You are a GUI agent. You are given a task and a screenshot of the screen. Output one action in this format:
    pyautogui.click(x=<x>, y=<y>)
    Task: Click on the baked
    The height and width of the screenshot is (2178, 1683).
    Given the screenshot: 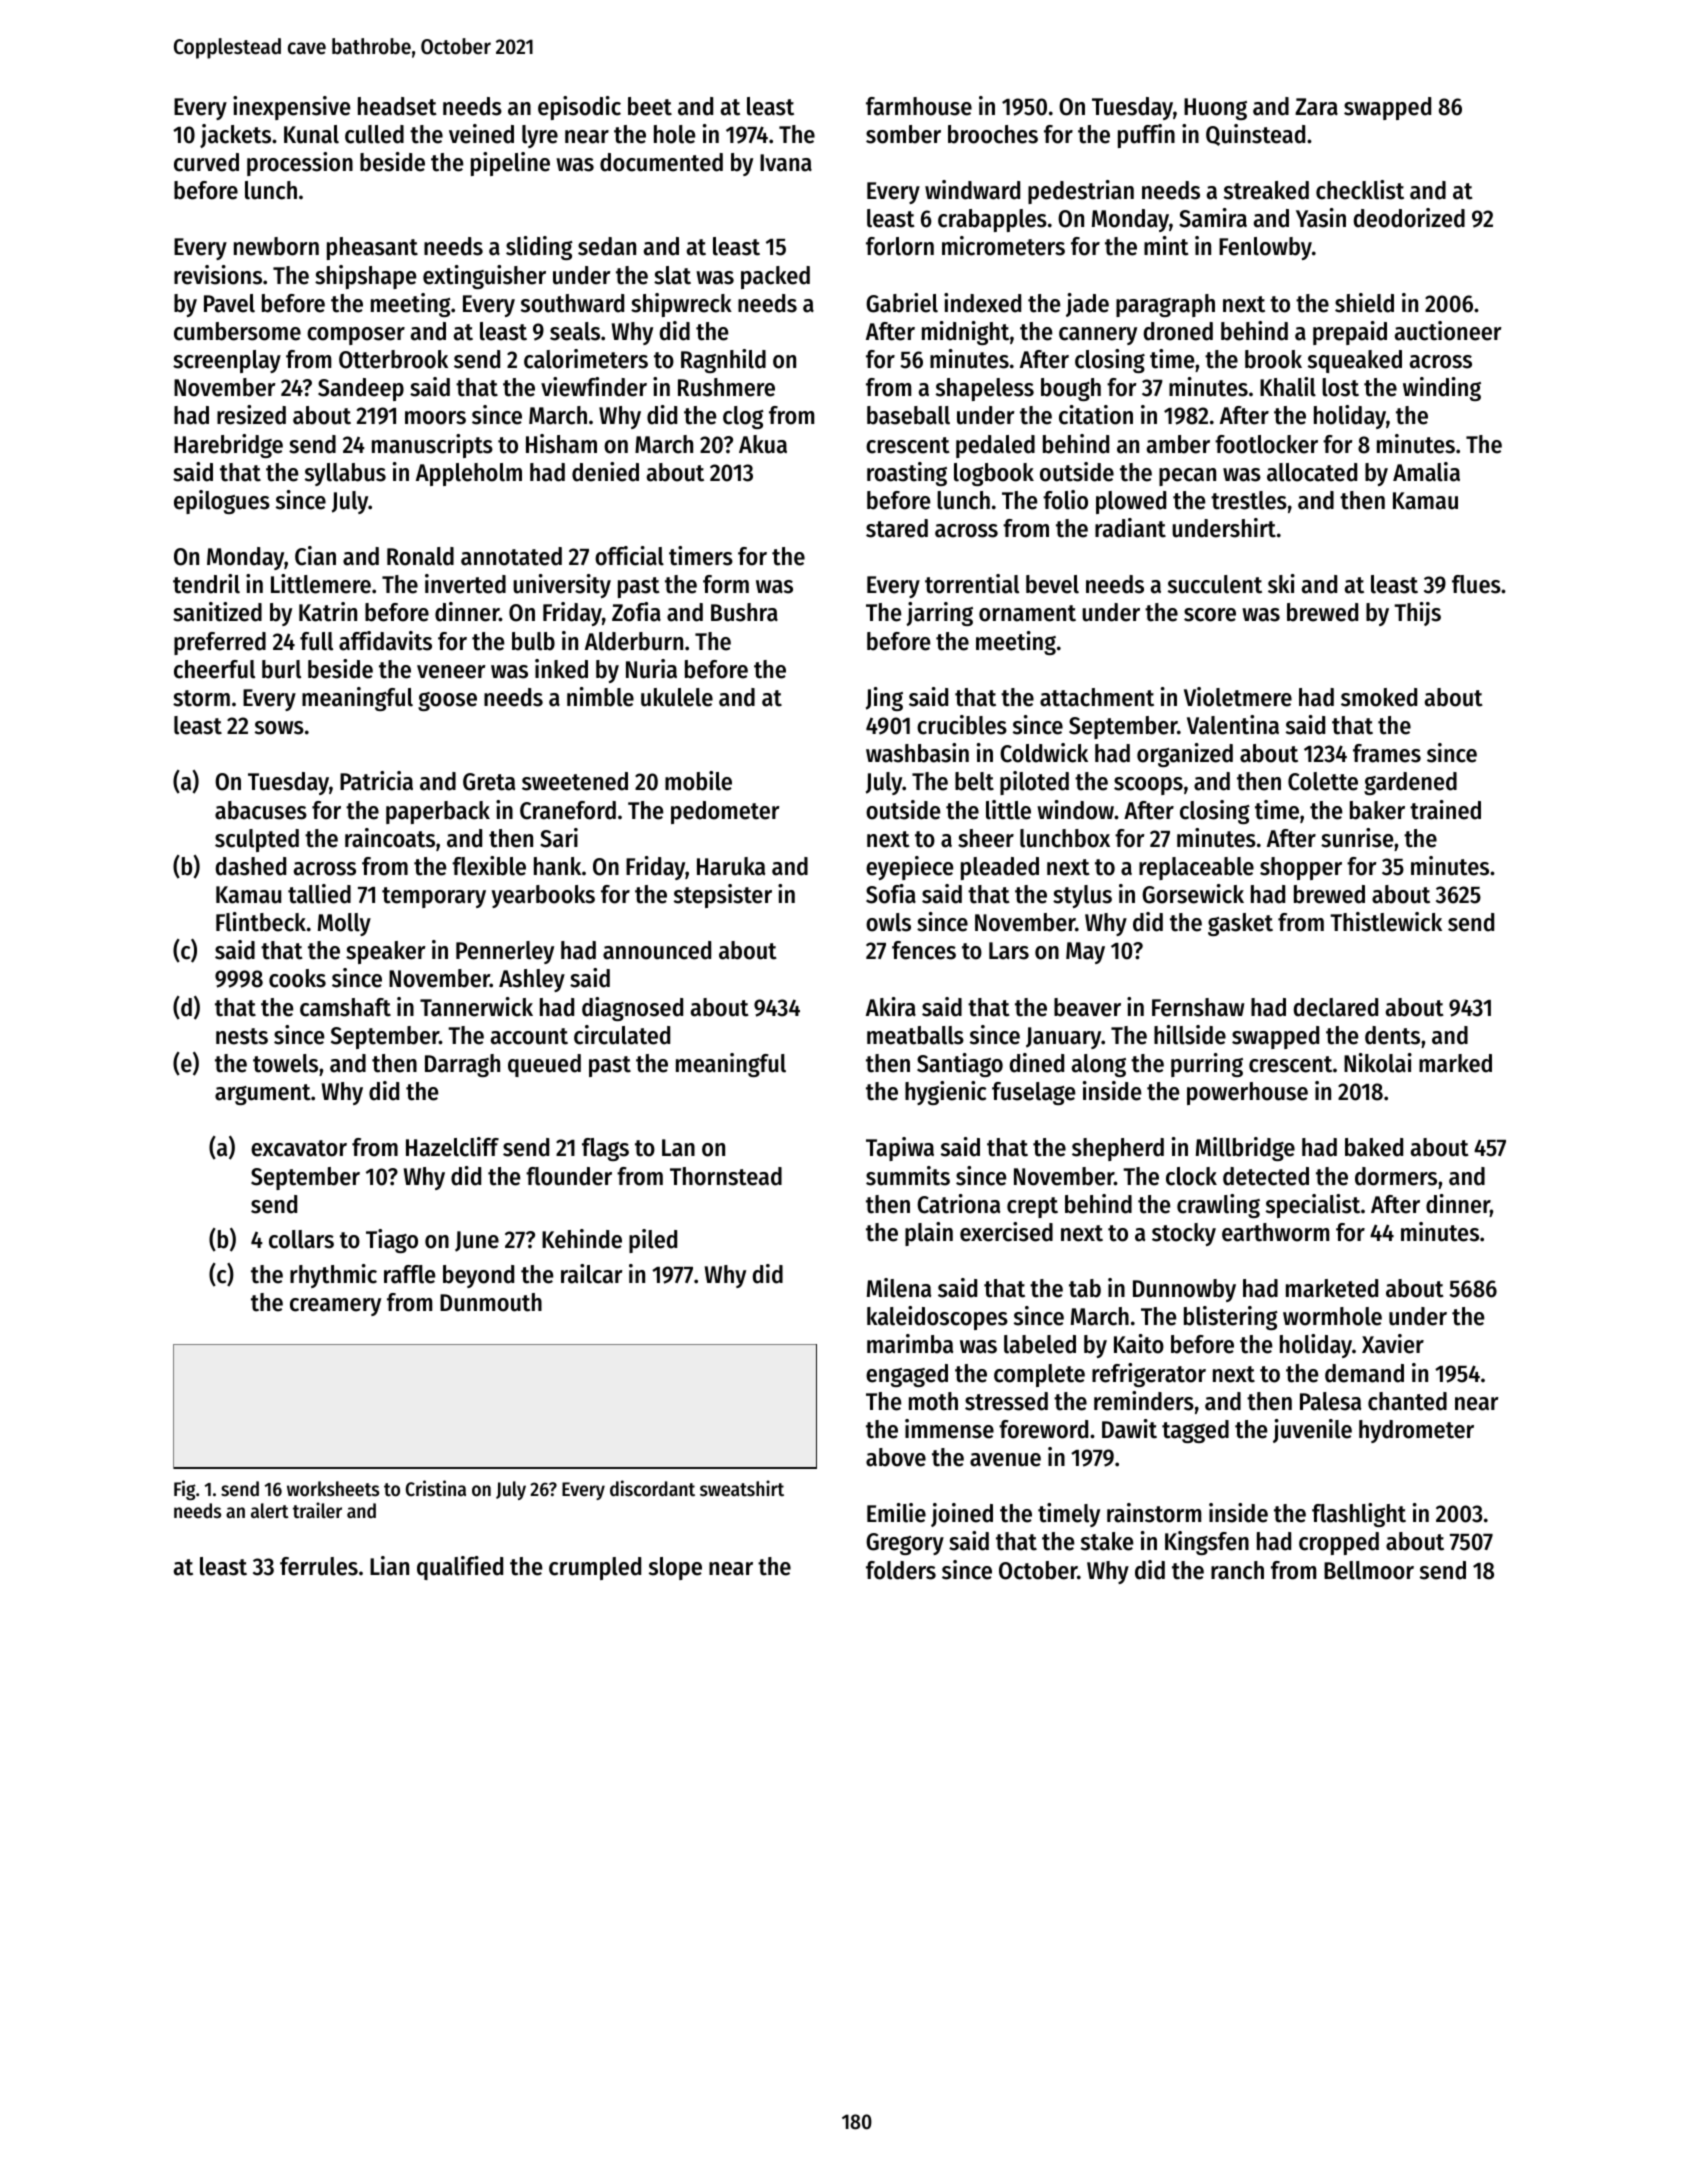 What is the action you would take?
    pyautogui.click(x=1374, y=1147)
